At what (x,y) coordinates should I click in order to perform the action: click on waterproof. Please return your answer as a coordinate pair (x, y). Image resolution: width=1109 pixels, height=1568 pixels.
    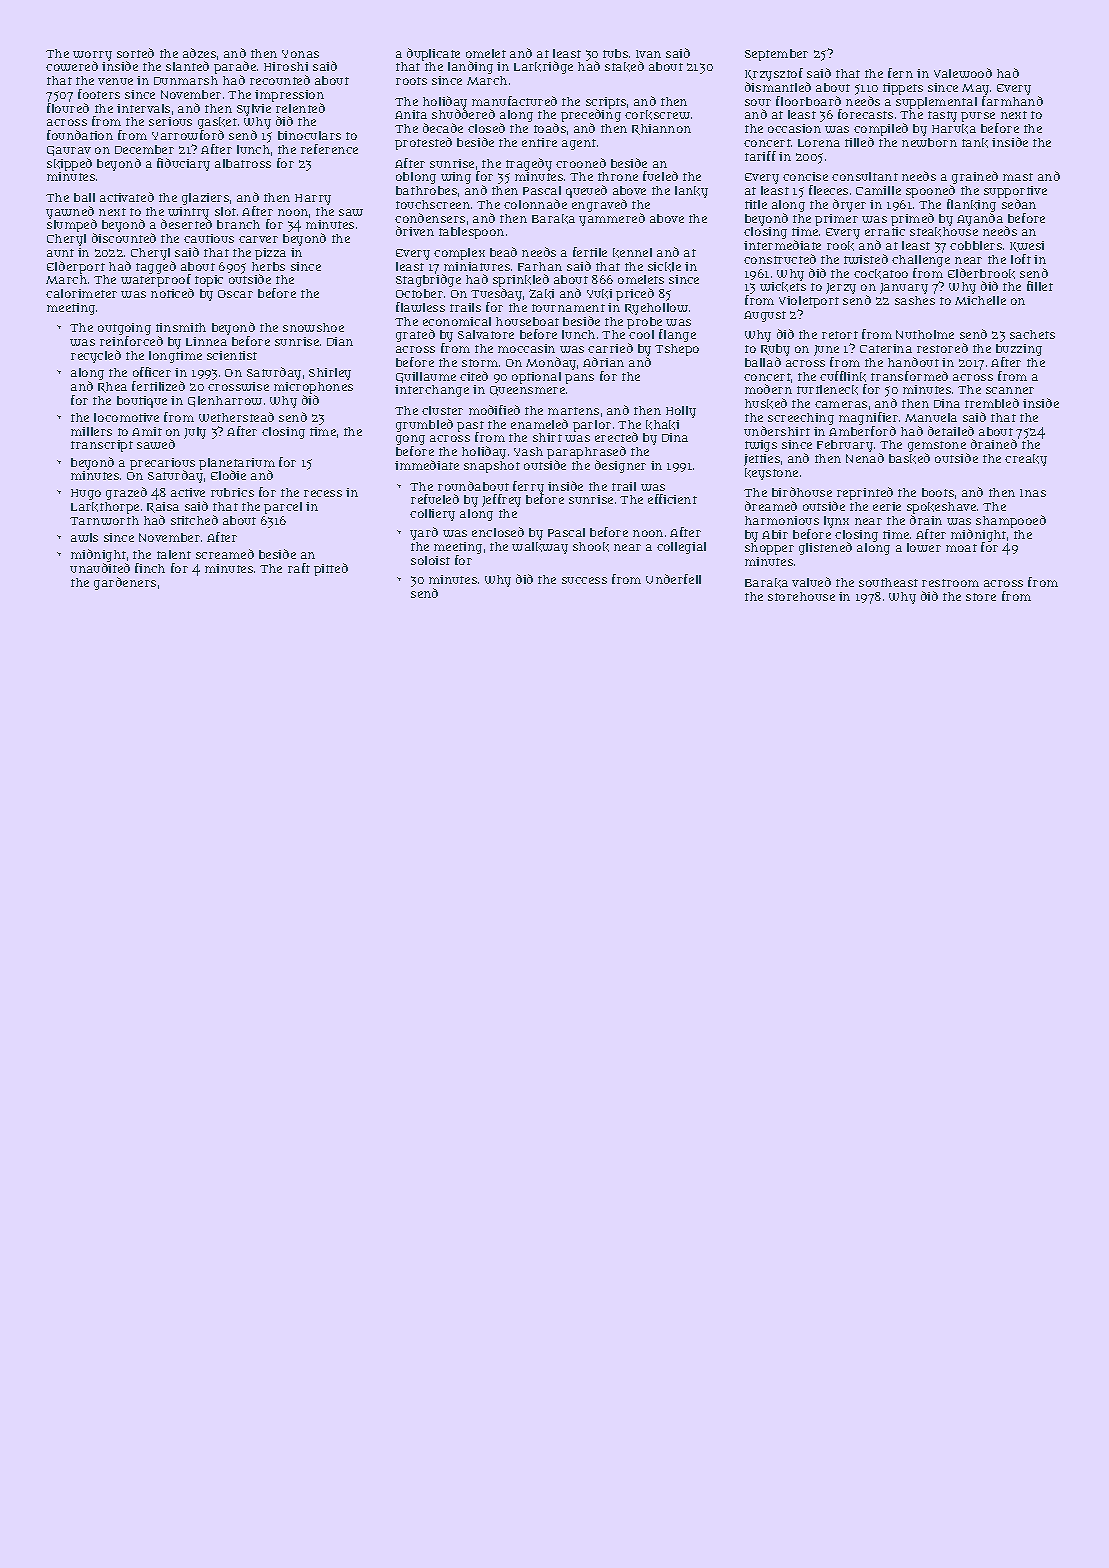
    Looking at the image, I should click on (155, 281).
